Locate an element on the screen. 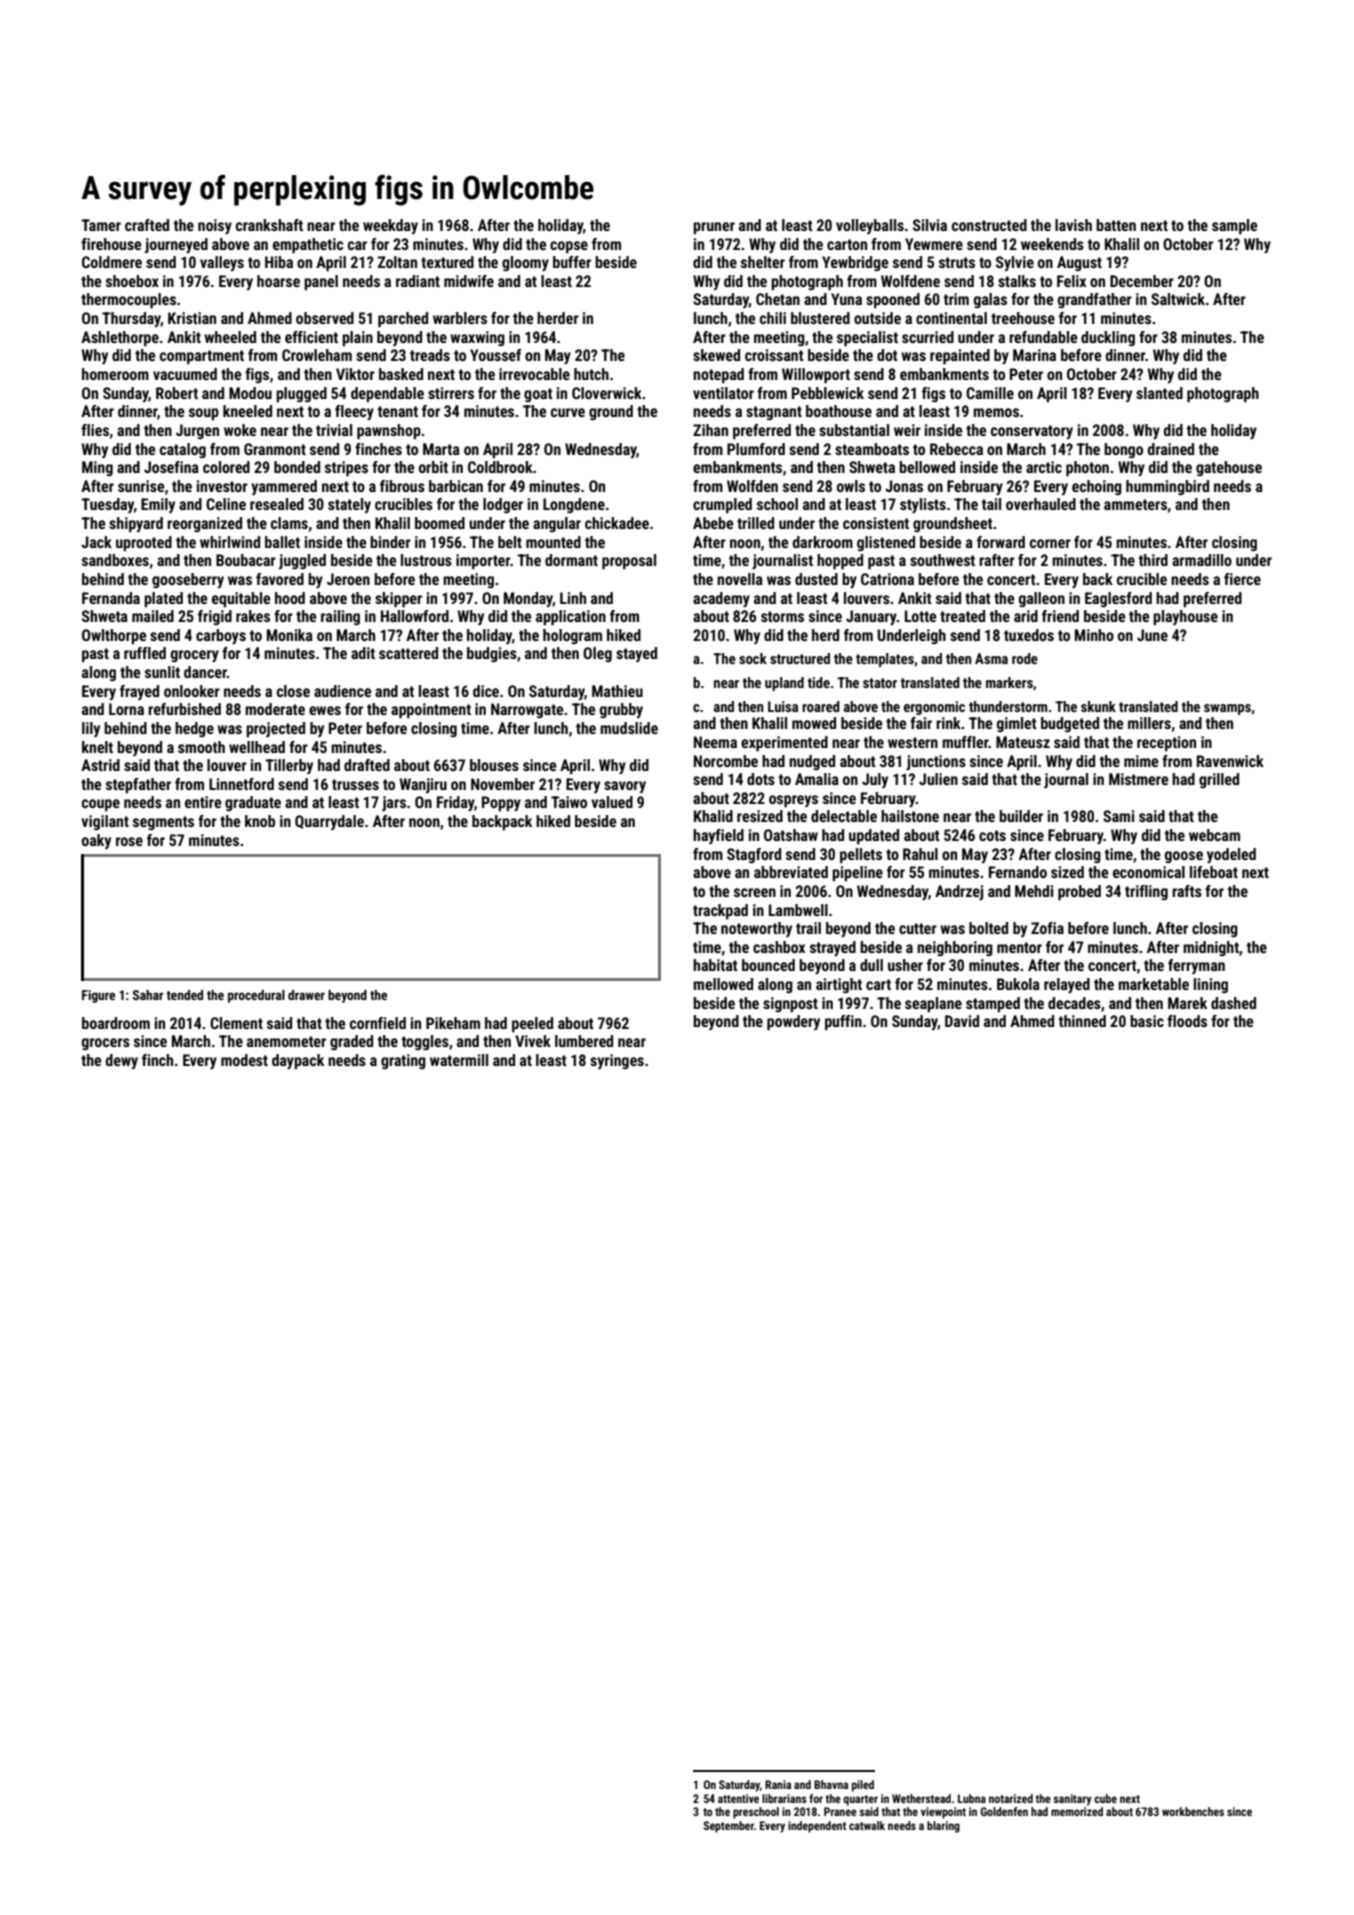 This screenshot has width=1354, height=1915. rose is located at coordinates (129, 841).
